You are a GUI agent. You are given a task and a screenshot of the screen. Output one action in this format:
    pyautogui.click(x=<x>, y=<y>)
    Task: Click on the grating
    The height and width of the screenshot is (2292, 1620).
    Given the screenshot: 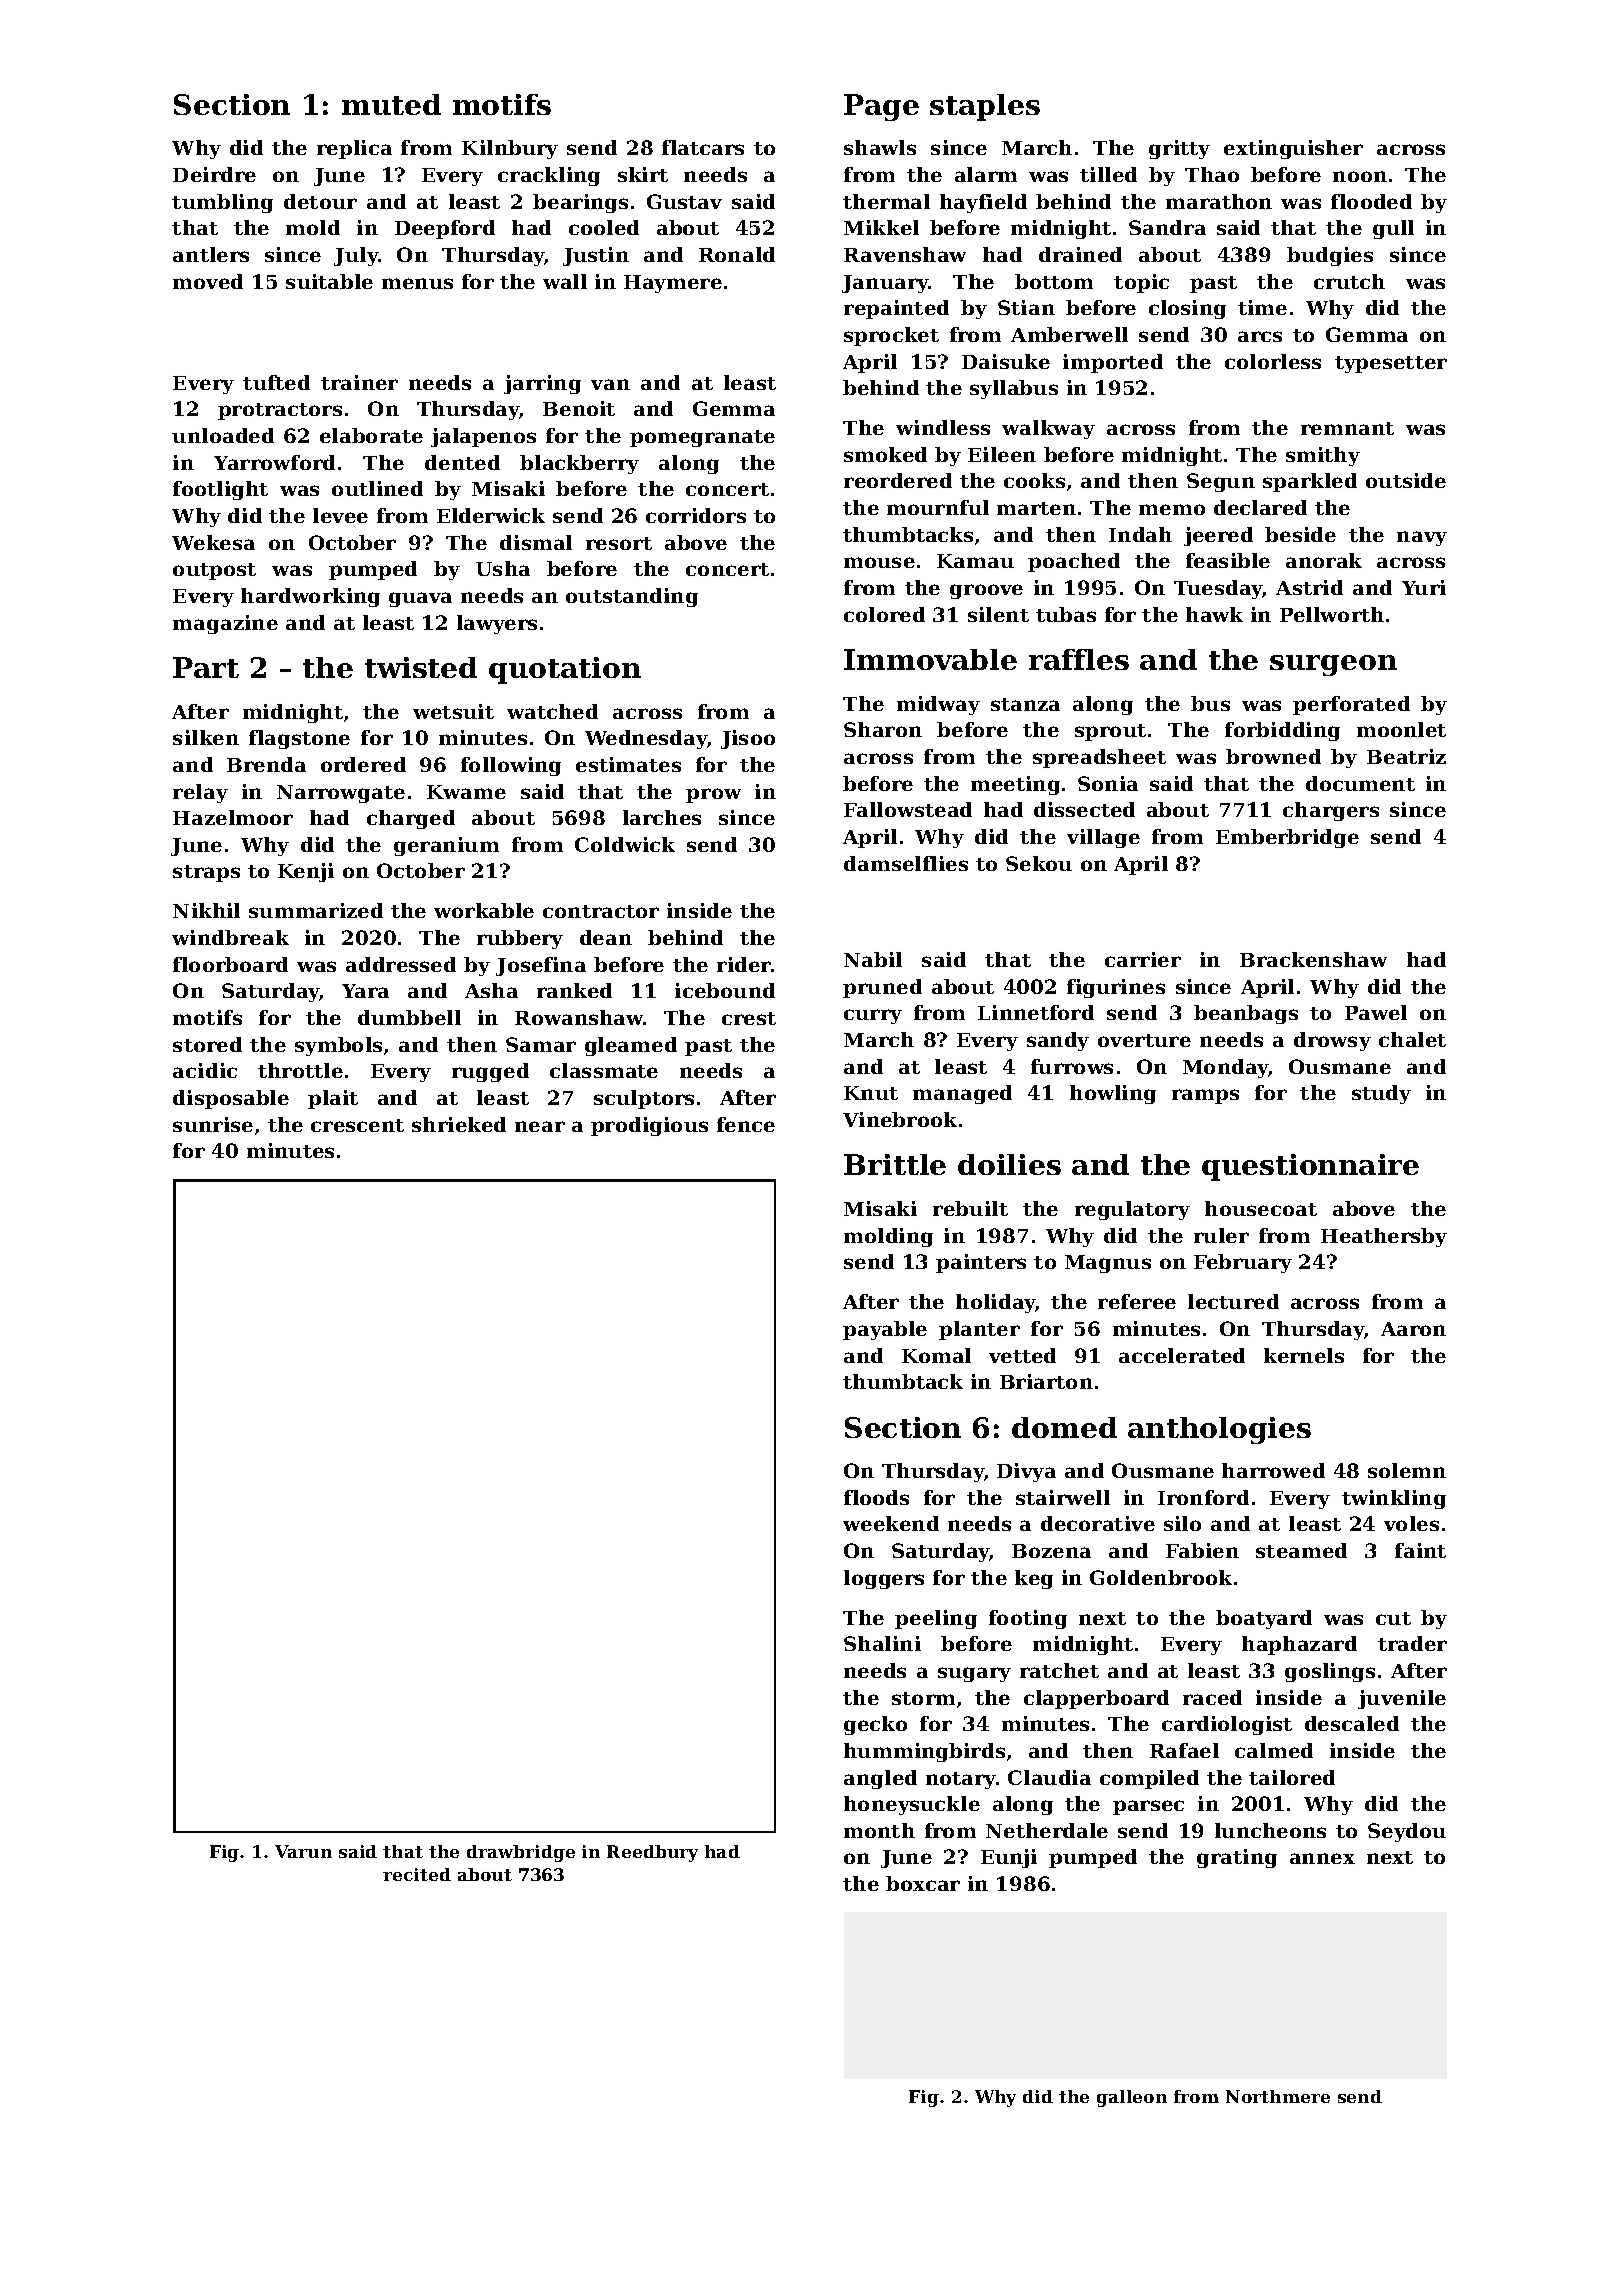 What is the action you would take?
    pyautogui.click(x=1237, y=1858)
